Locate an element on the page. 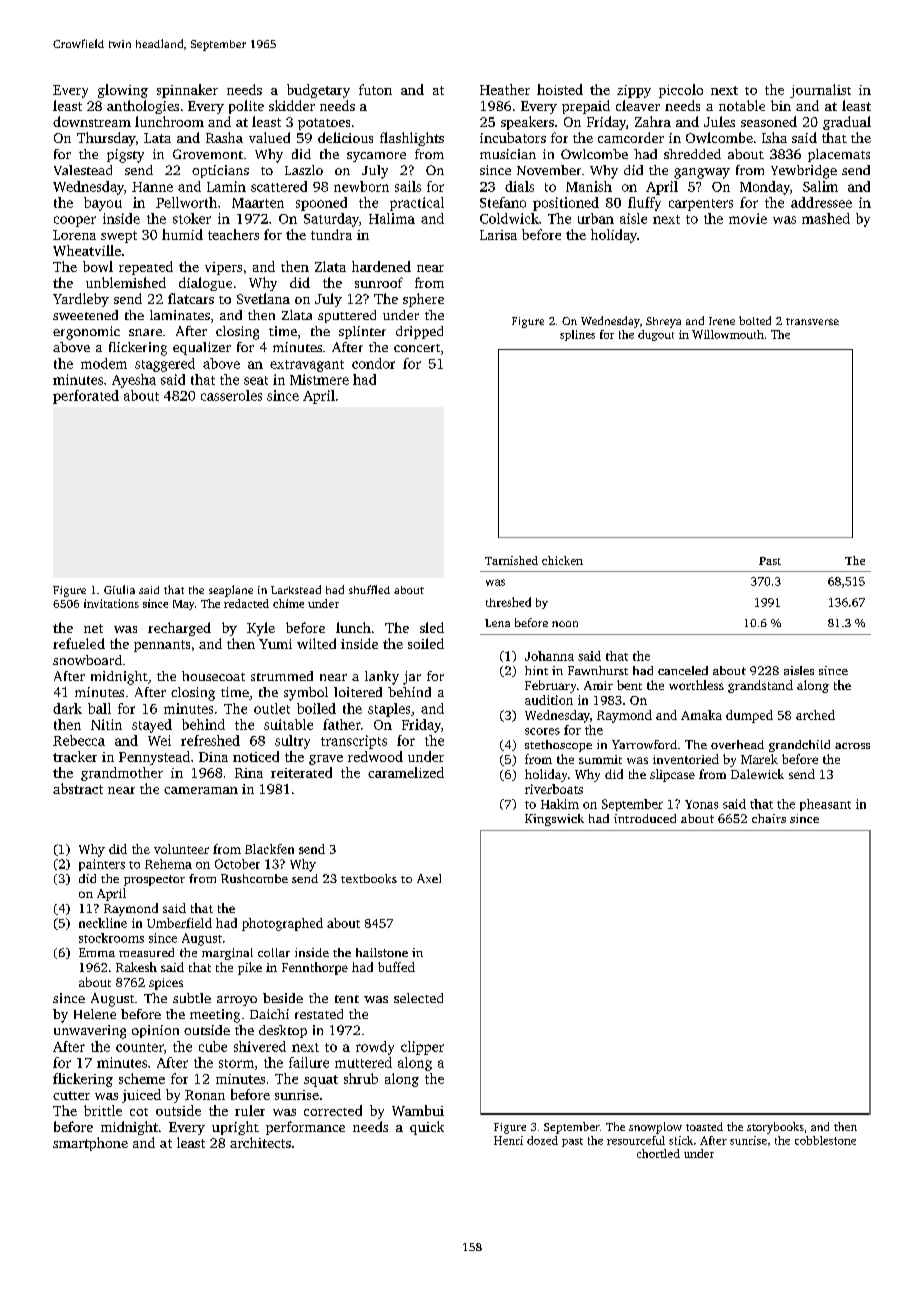 The width and height of the page is (924, 1308). cutter is located at coordinates (71, 1095).
